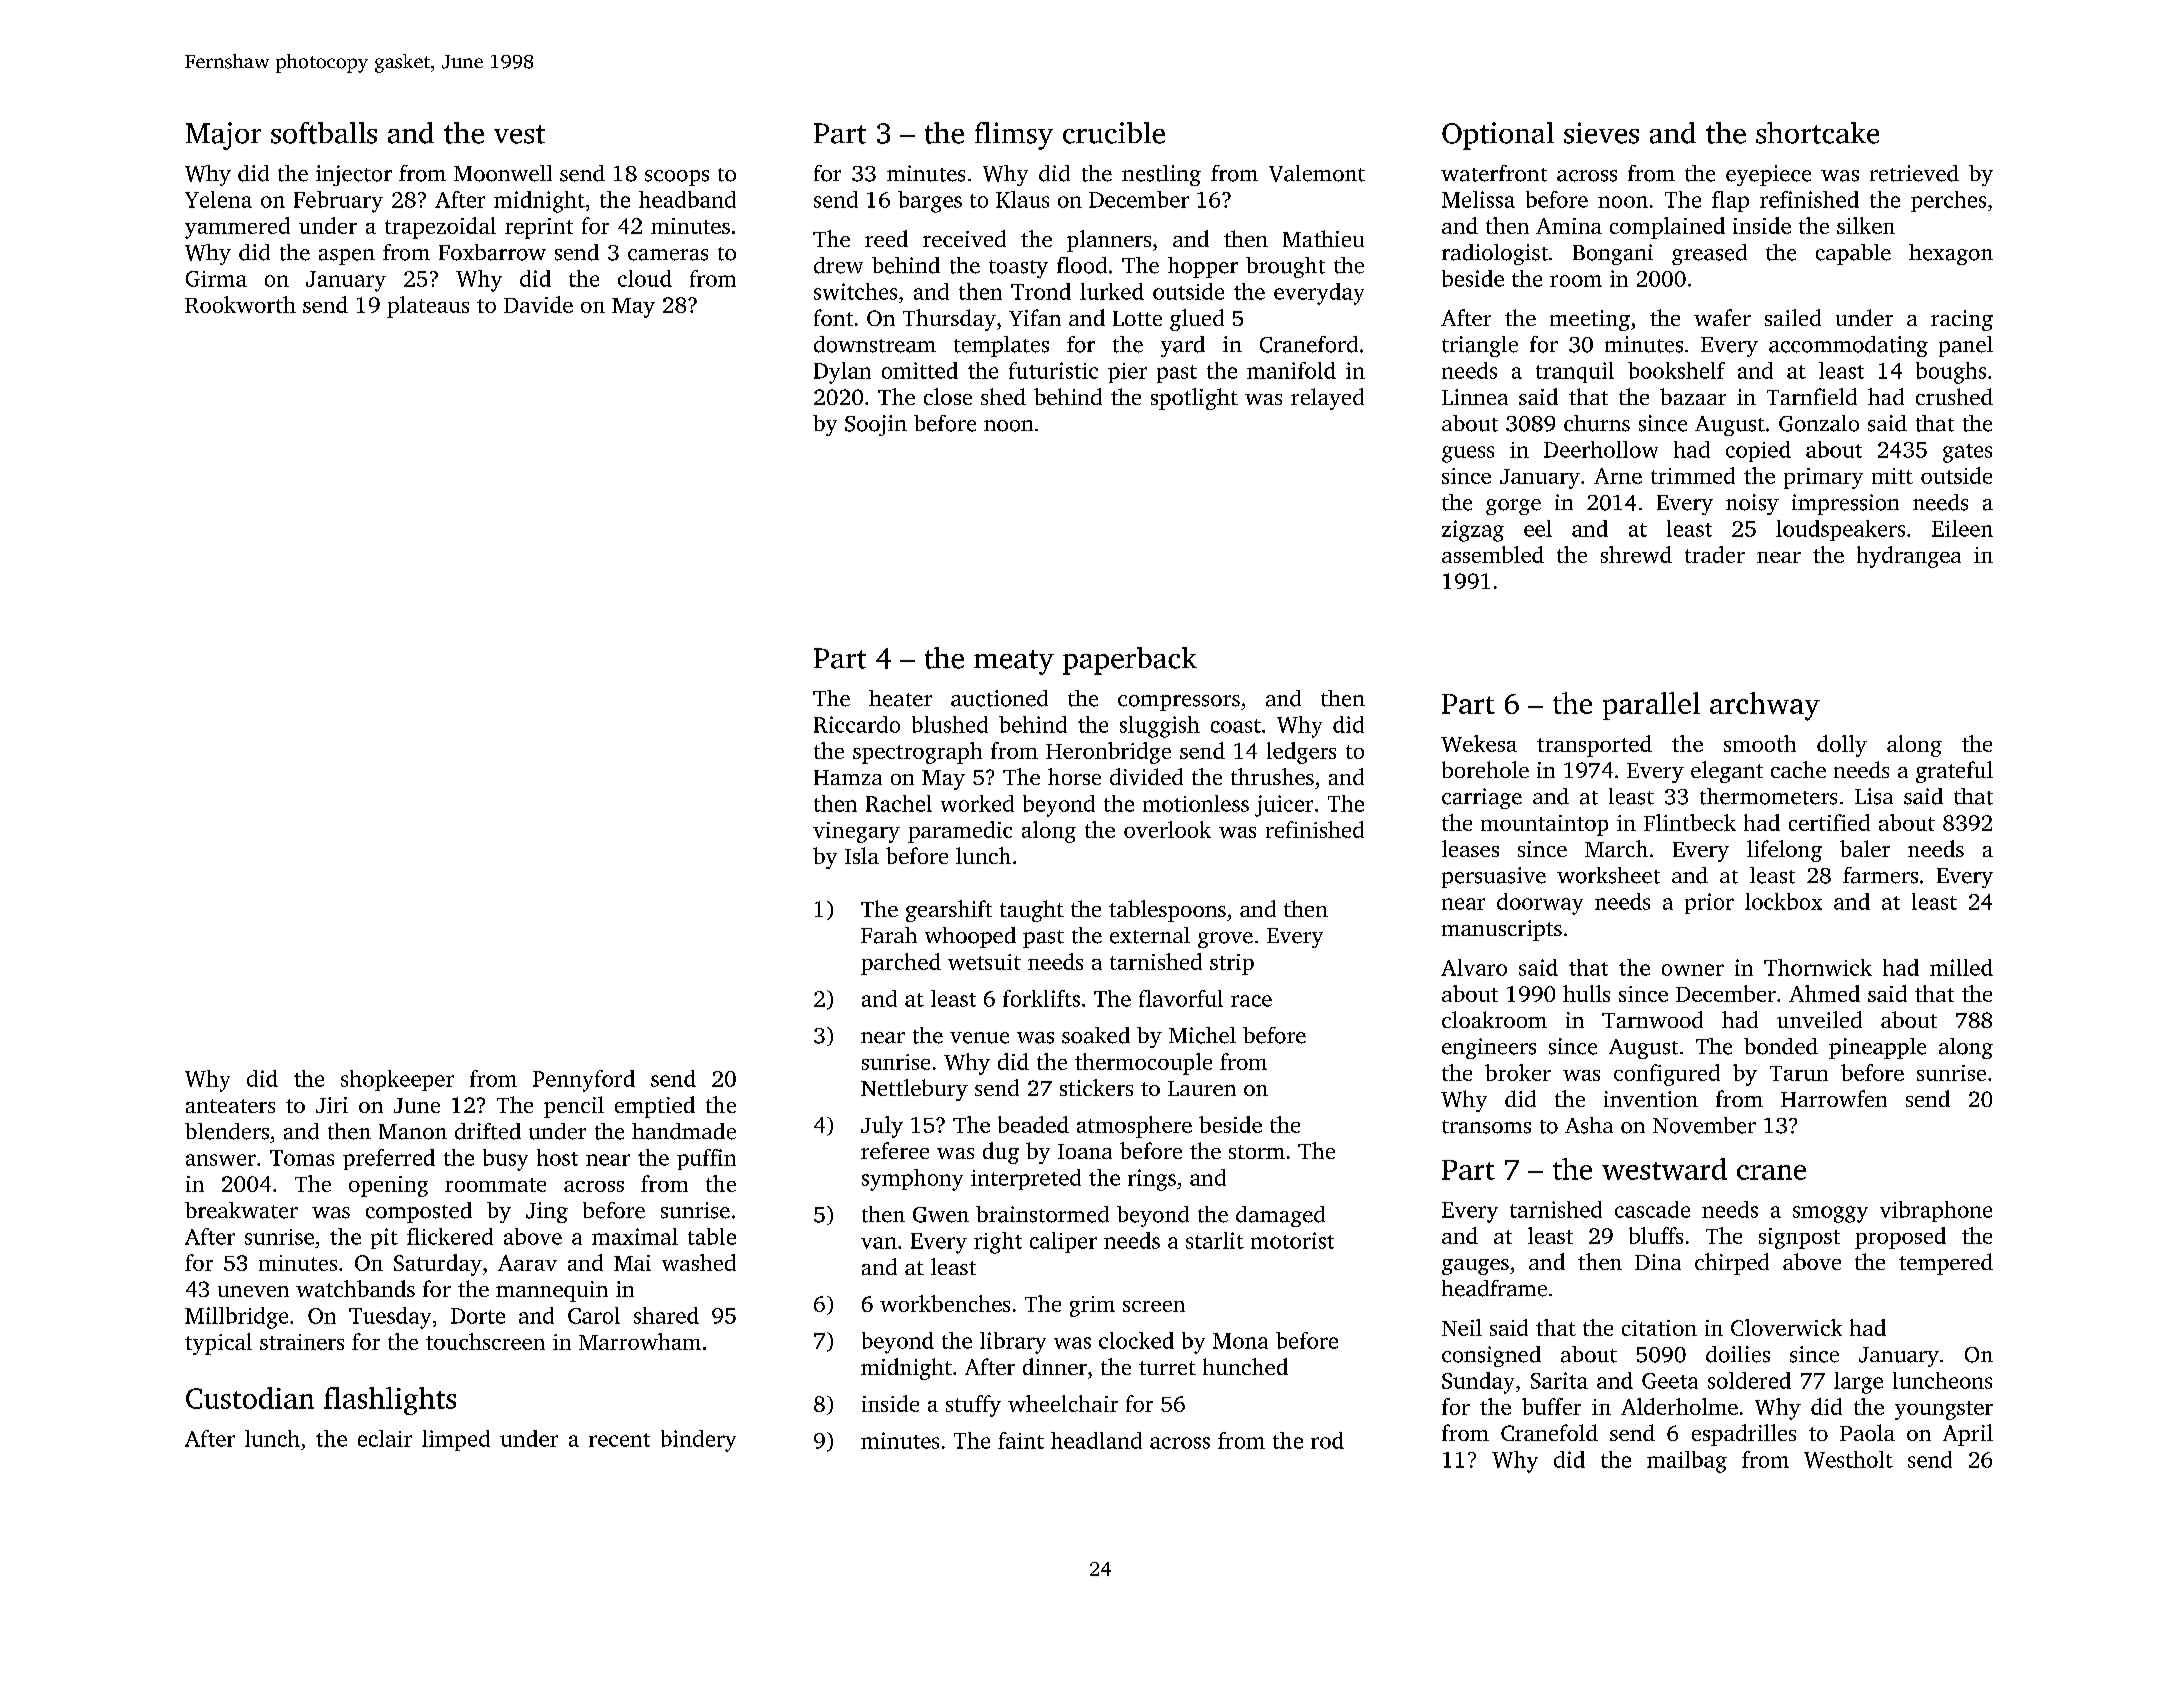 The width and height of the image is (2178, 1683). What do you see at coordinates (984, 962) in the image?
I see `wetsuit` at bounding box center [984, 962].
